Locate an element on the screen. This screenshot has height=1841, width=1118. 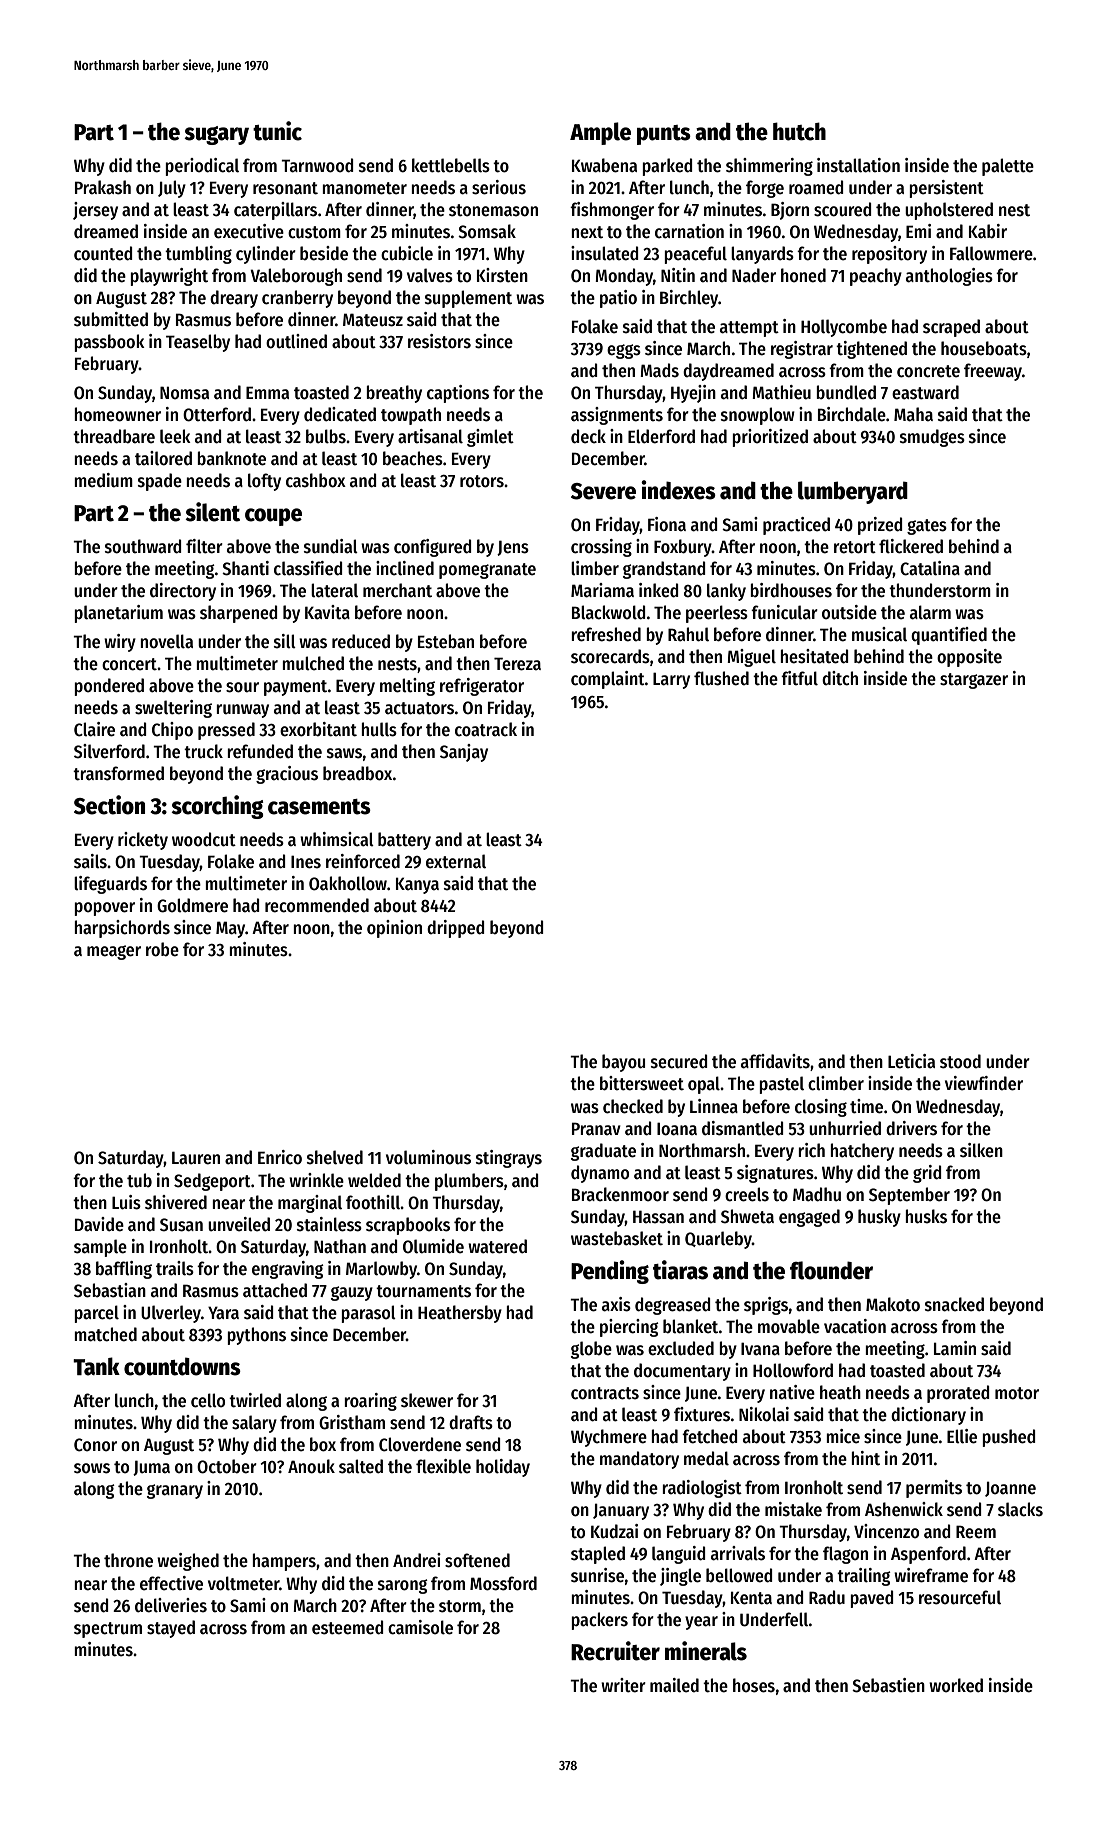
quantified is located at coordinates (949, 636).
